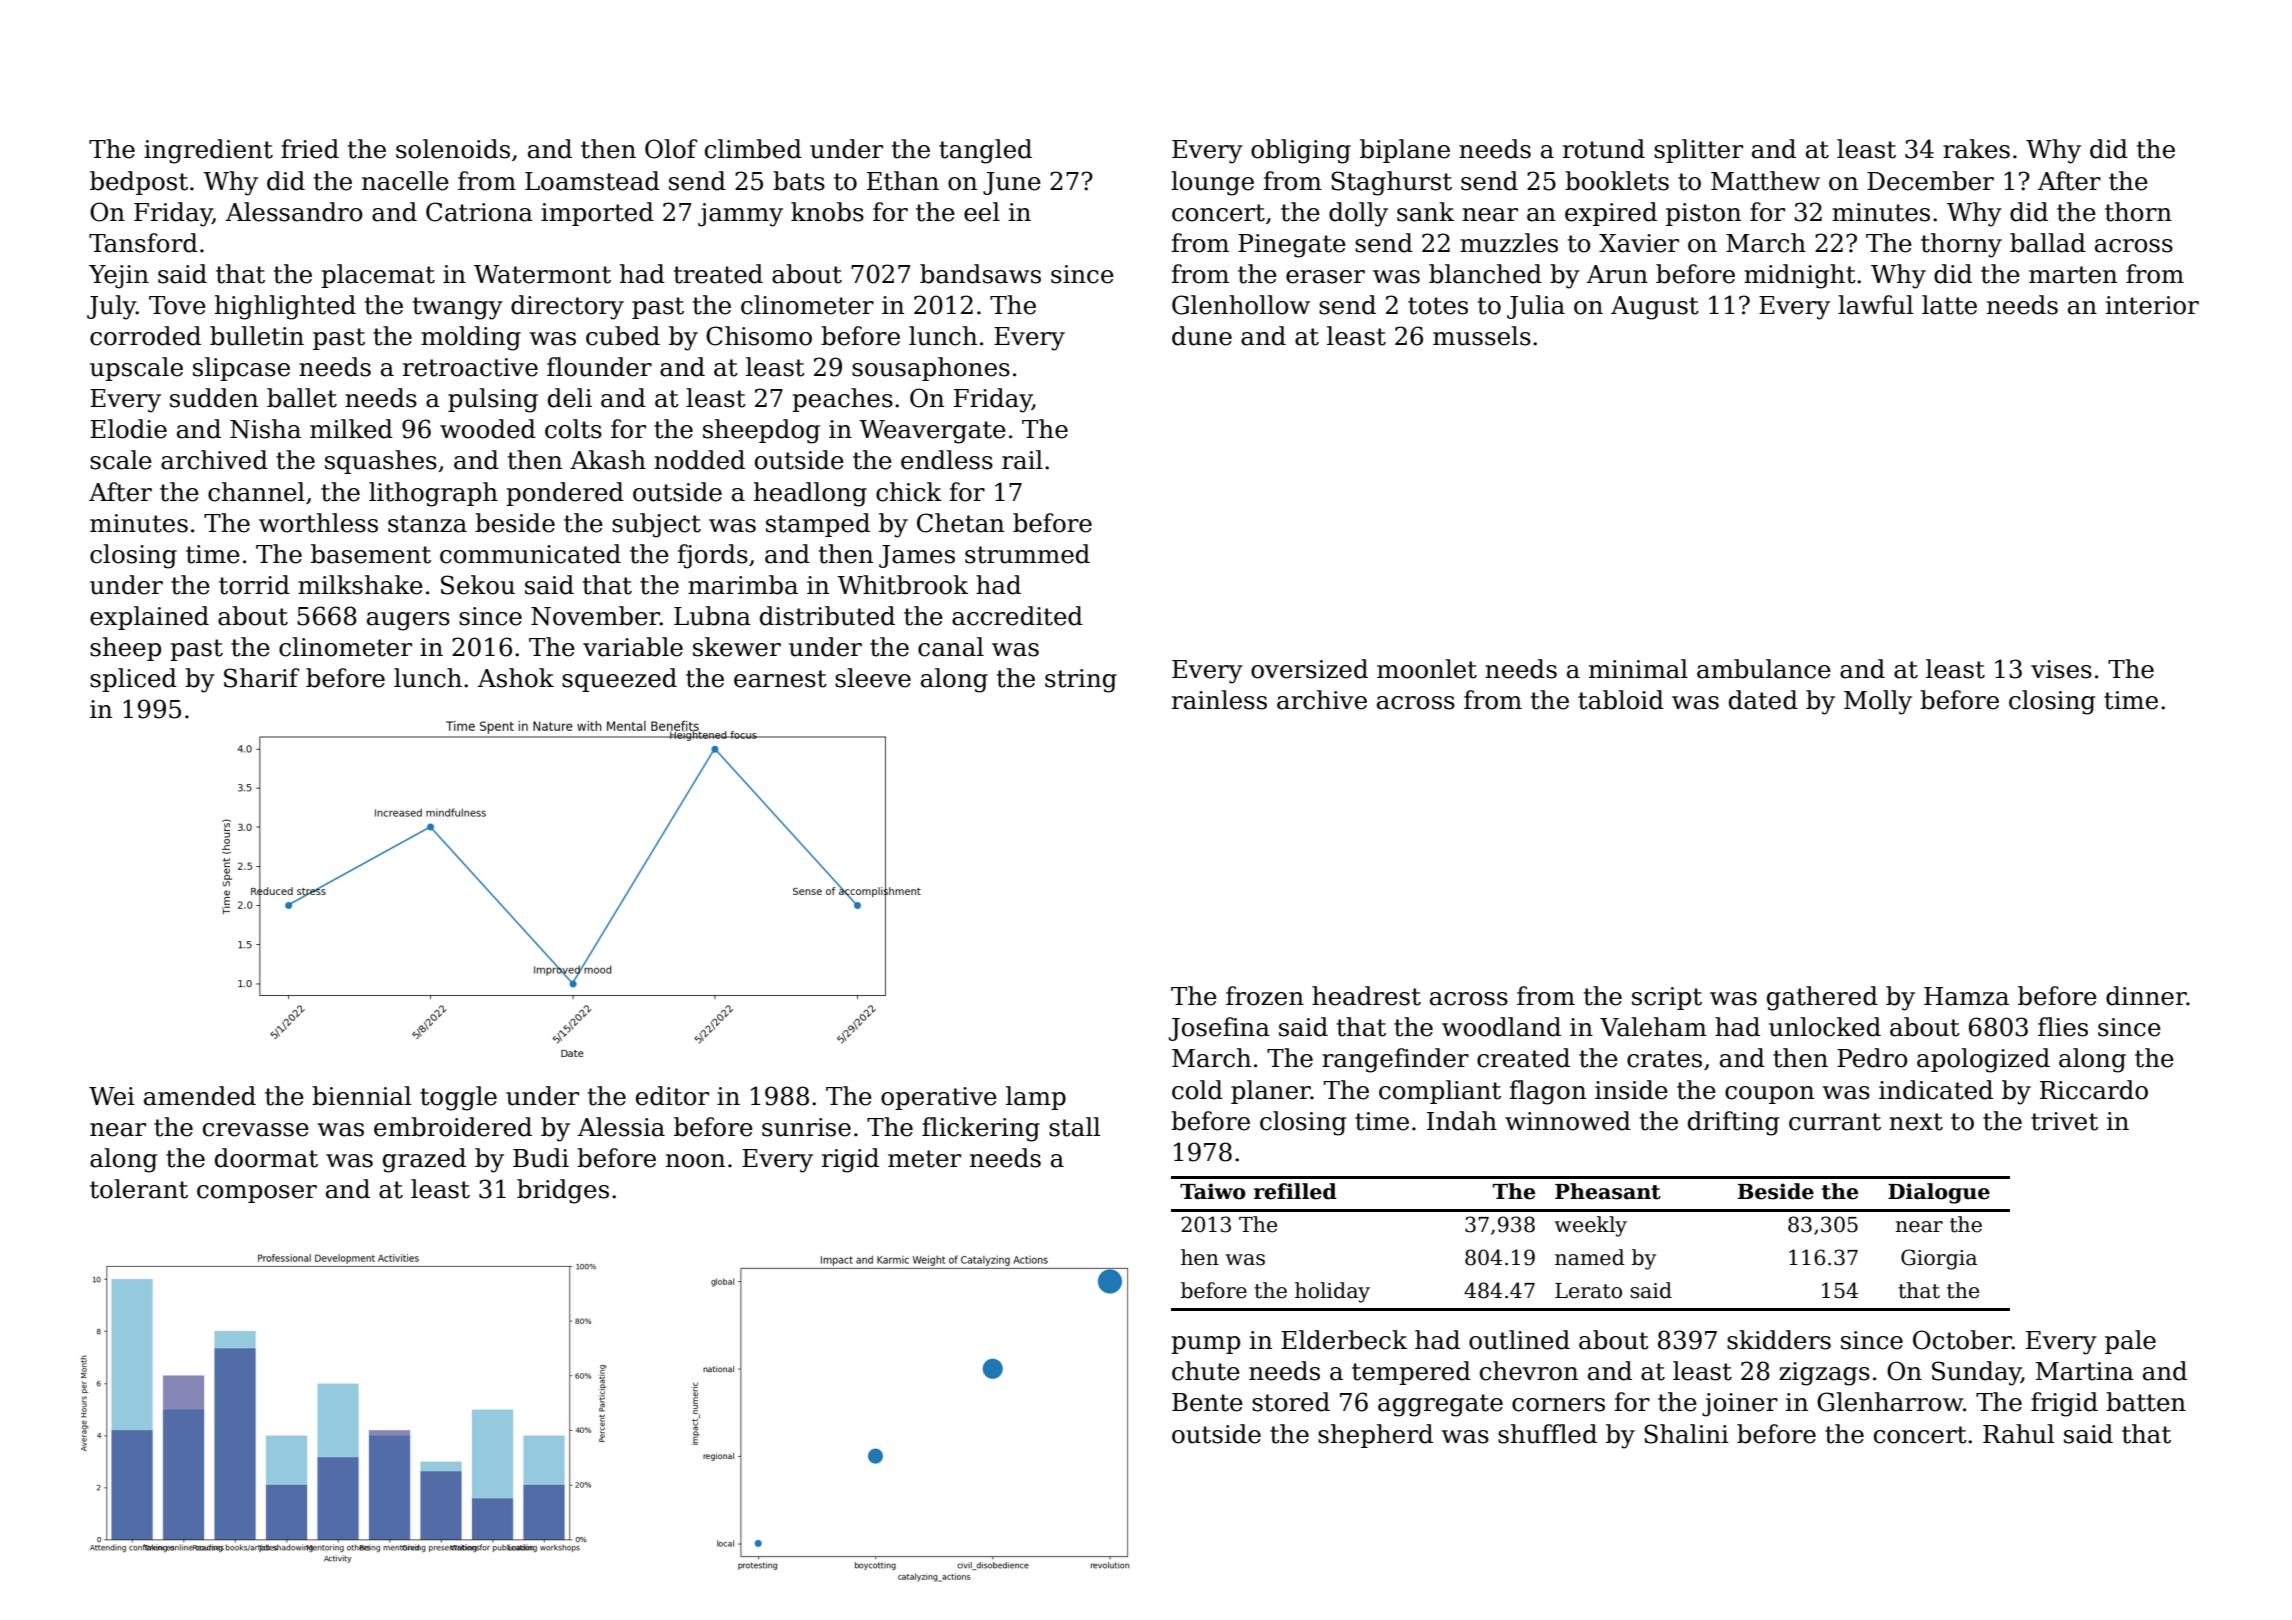 This screenshot has width=2292, height=1620. I want to click on Sharif, so click(262, 678).
